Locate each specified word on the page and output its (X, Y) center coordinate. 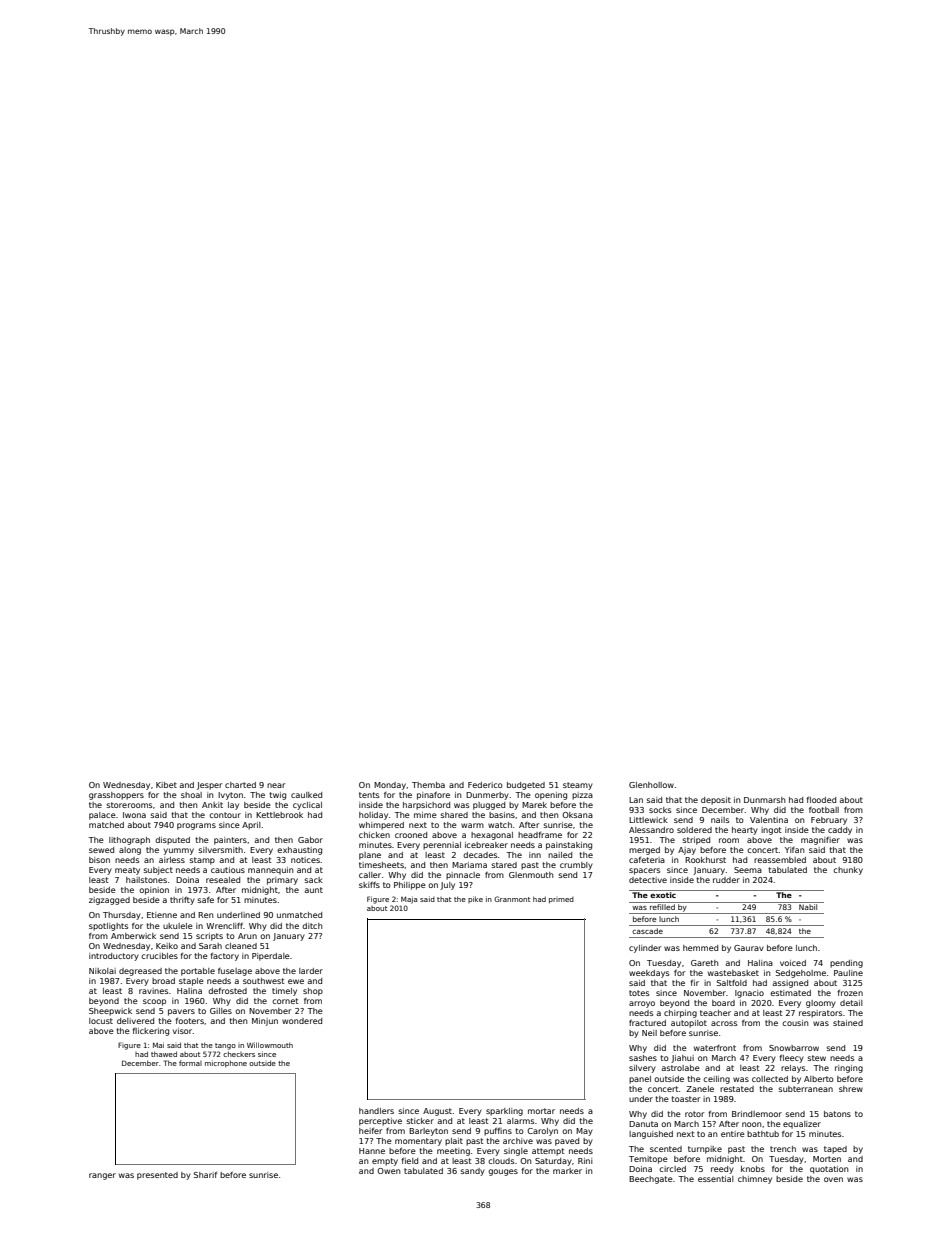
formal (190, 1063)
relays (793, 1069)
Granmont (512, 899)
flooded (821, 800)
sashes (643, 1058)
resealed (223, 880)
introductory (114, 957)
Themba (428, 785)
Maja (409, 900)
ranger (102, 1176)
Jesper (209, 786)
